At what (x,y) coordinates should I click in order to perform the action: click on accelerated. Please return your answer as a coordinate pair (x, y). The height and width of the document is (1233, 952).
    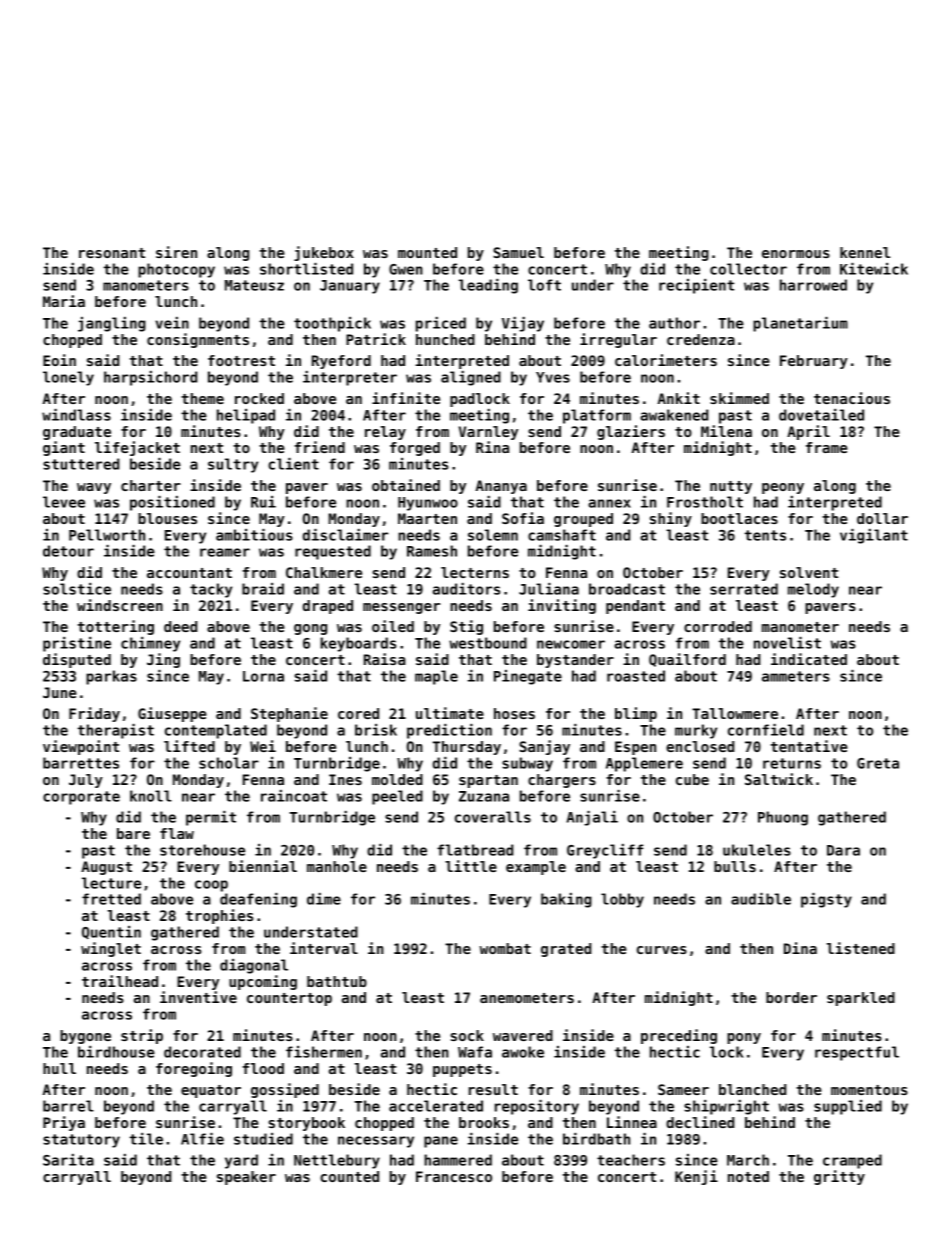
    Looking at the image, I should click on (436, 1106).
